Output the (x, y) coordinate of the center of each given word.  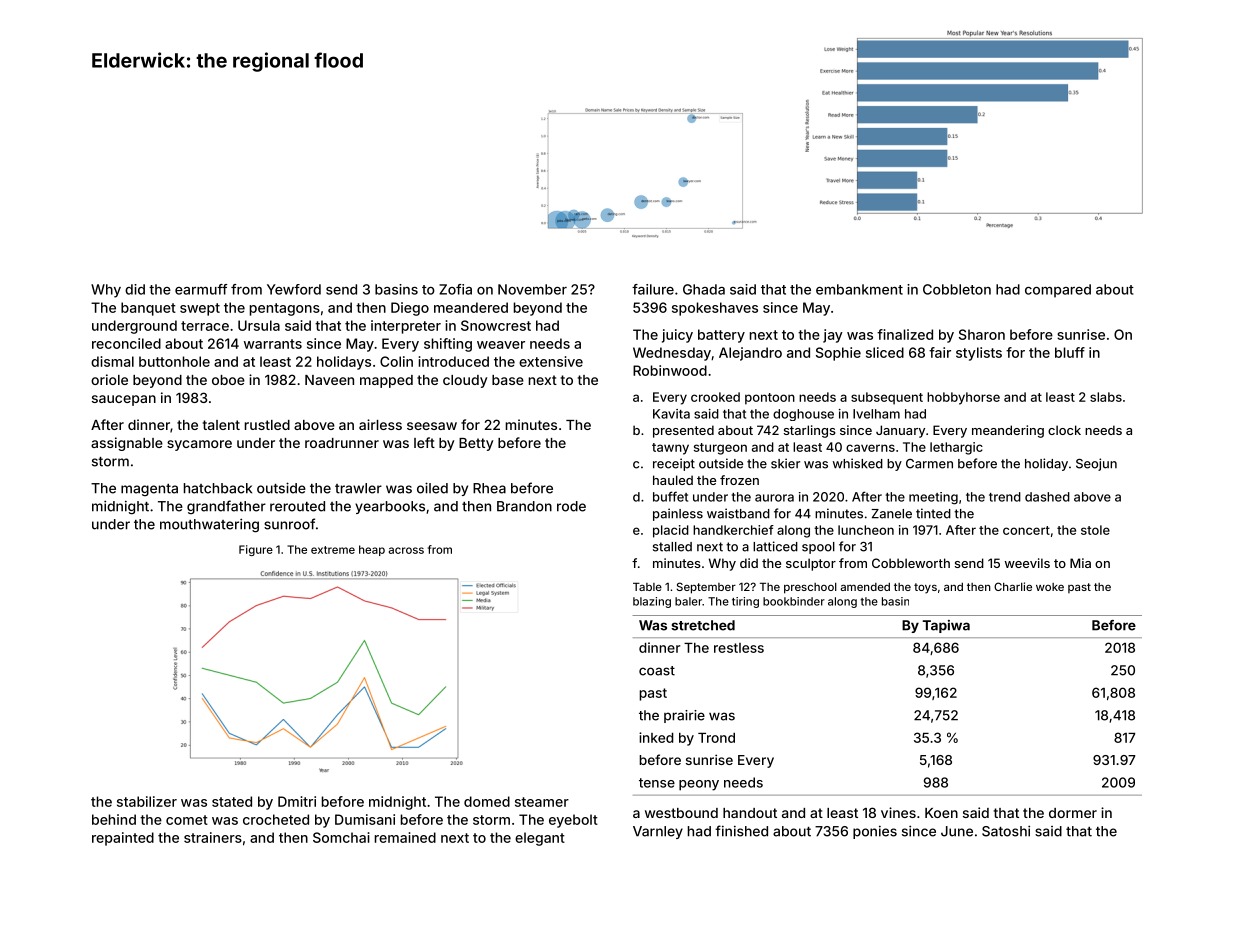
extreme (333, 550)
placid (671, 531)
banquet (148, 309)
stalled (672, 547)
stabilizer (147, 801)
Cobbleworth (911, 563)
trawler (358, 488)
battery (721, 336)
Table (647, 586)
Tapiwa (946, 626)
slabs (1106, 397)
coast (657, 671)
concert (1026, 530)
